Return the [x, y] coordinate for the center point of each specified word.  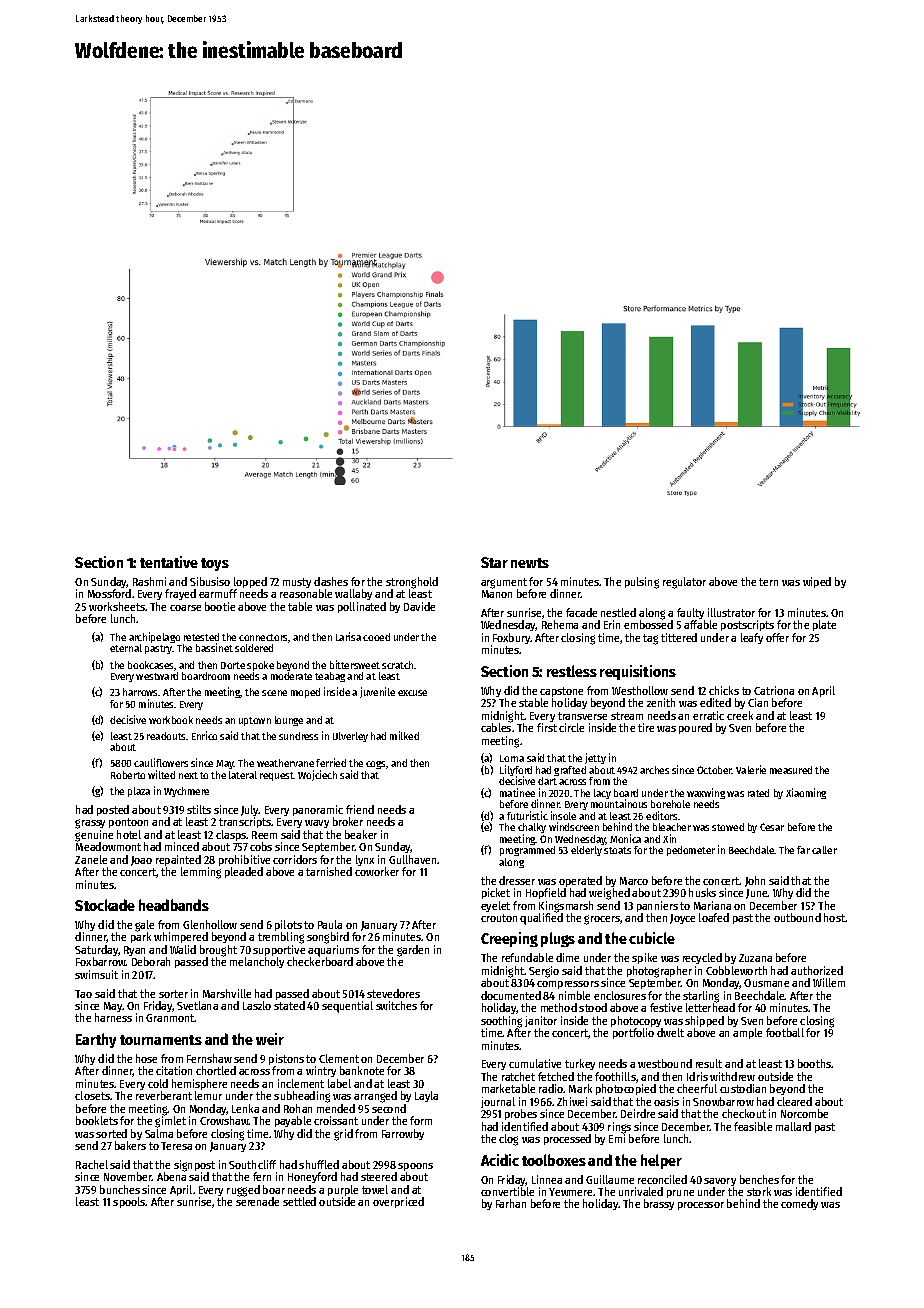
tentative [169, 562]
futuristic [527, 815]
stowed [728, 827]
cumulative [535, 1063]
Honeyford [312, 1177]
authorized [817, 970]
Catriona [774, 690]
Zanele [91, 859]
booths [814, 1063]
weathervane [285, 763]
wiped [817, 582]
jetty [595, 758]
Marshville [227, 993]
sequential [347, 1007]
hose [146, 1058]
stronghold [412, 583]
